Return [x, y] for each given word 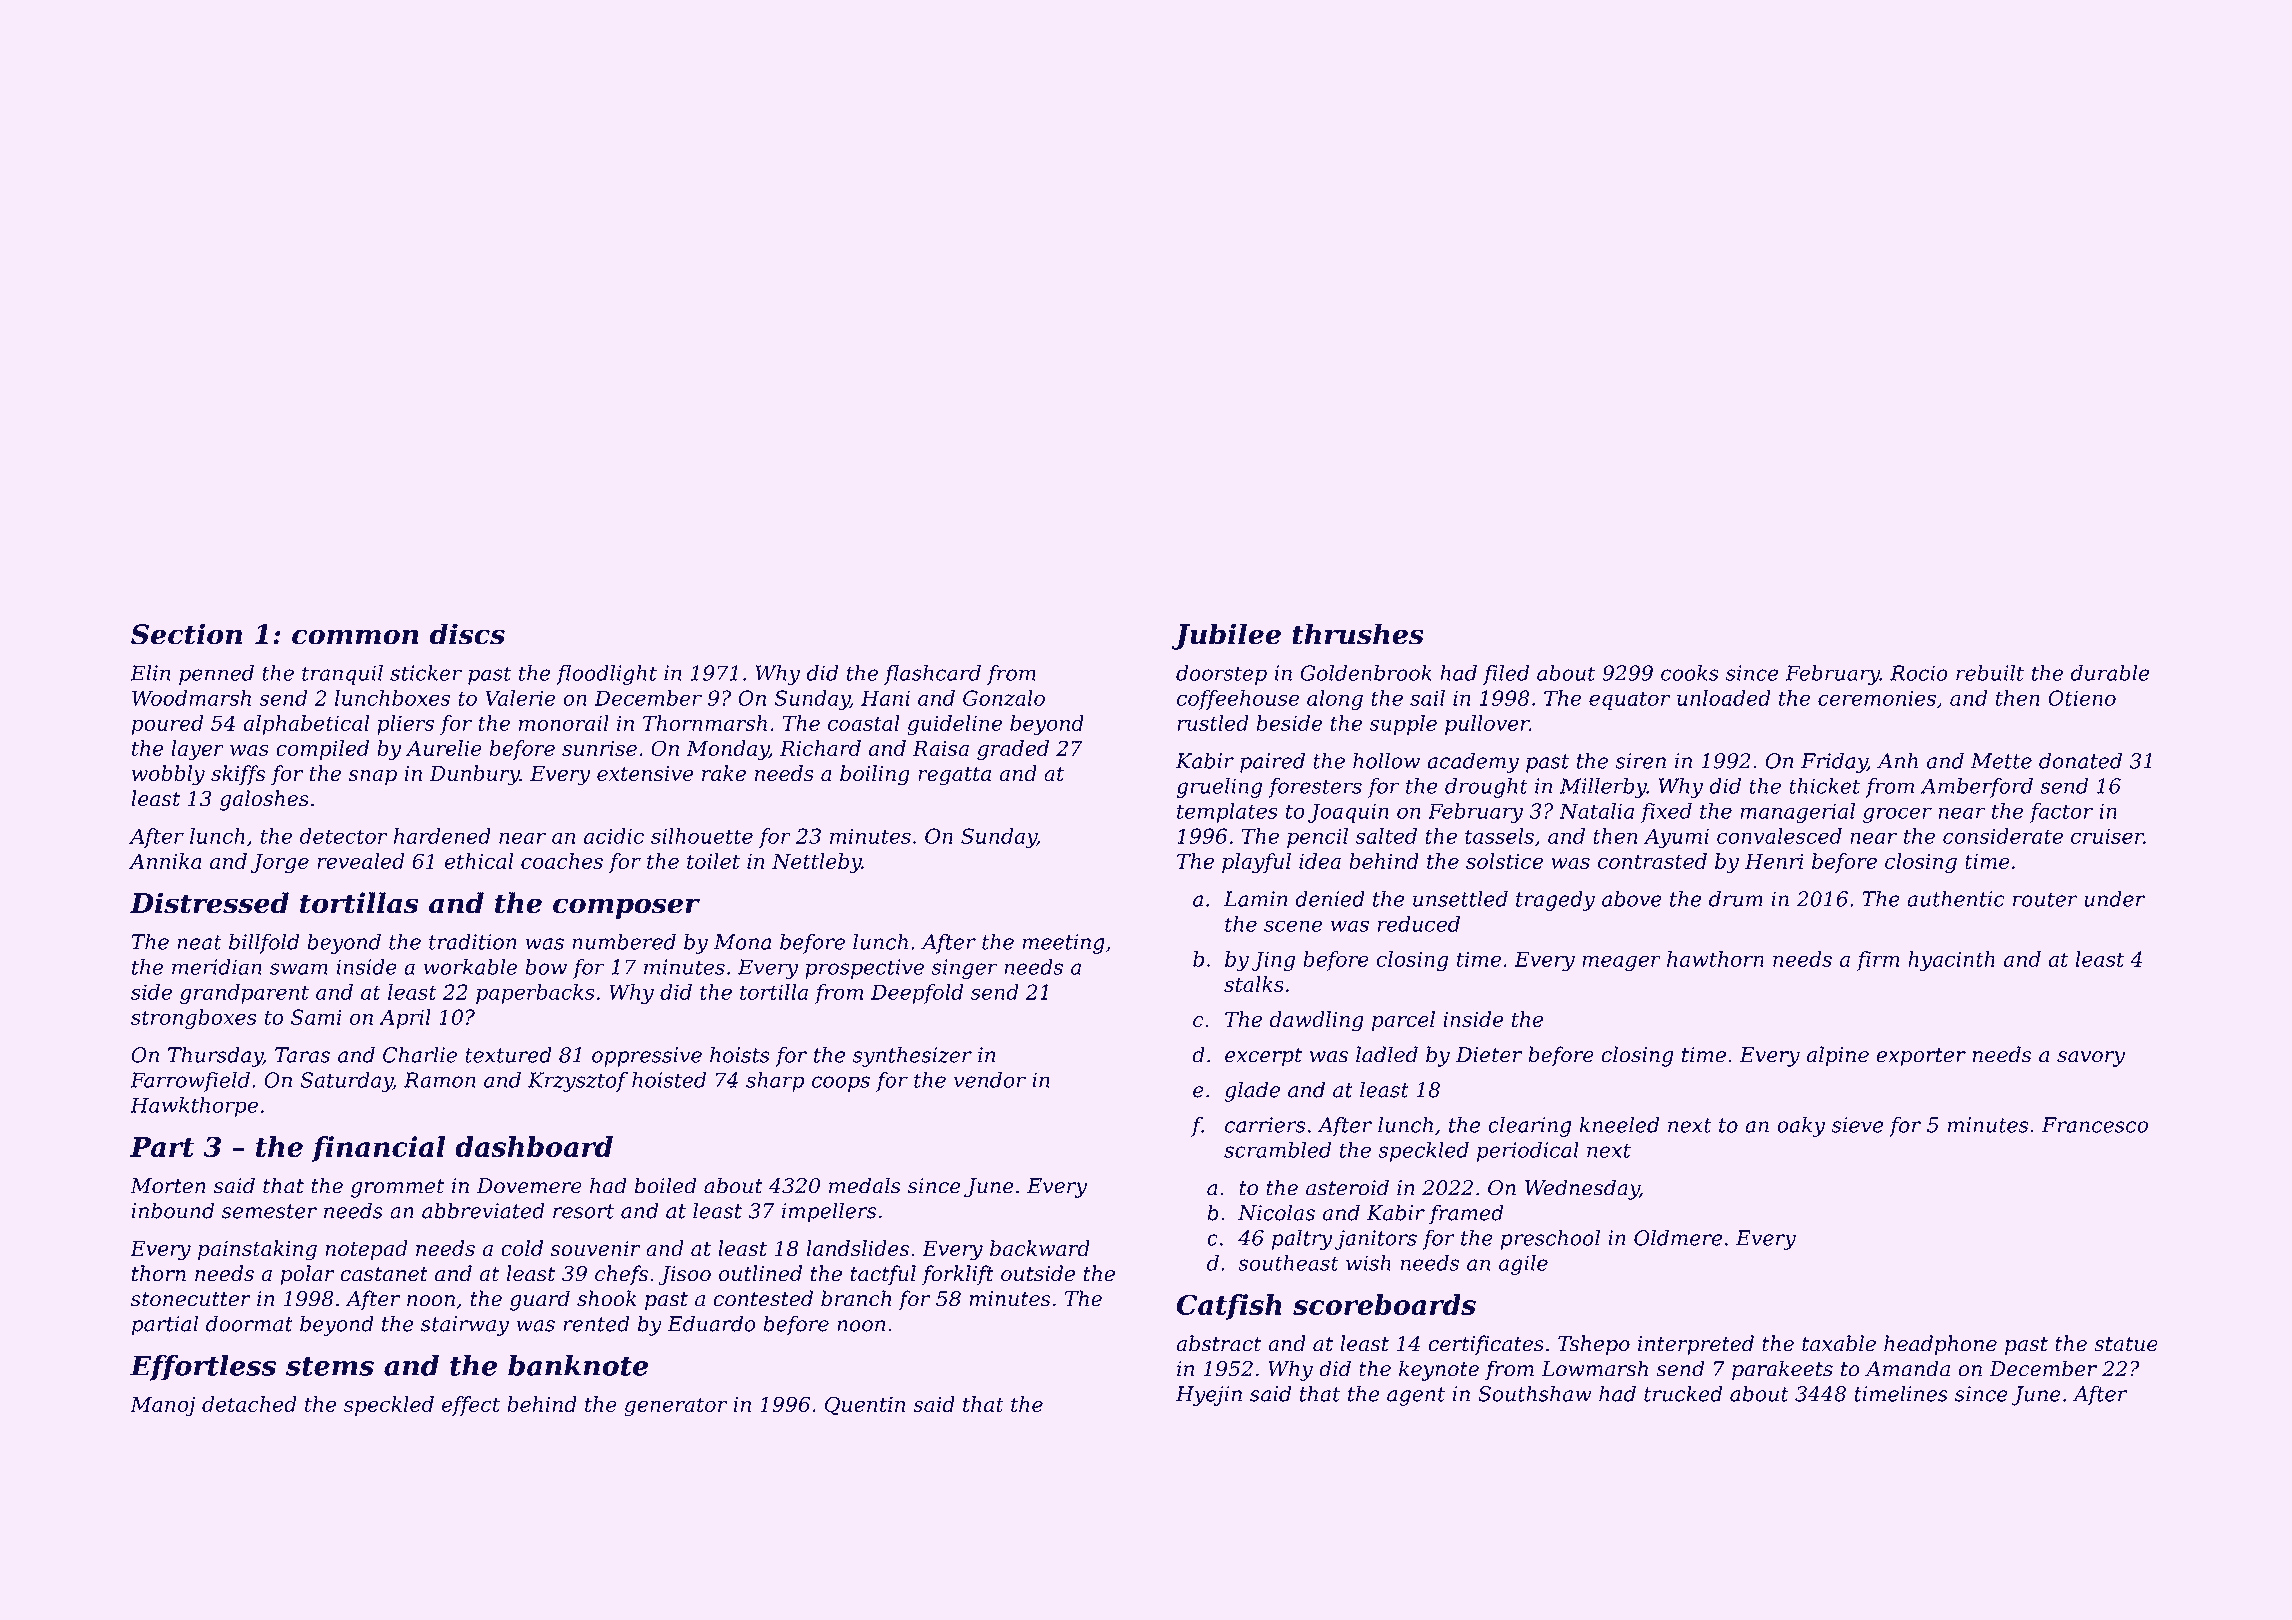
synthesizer [912, 1057]
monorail [564, 723]
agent [1416, 1396]
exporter [1921, 1057]
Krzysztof [578, 1082]
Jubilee [1226, 636]
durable [2110, 673]
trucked [1683, 1393]
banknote [578, 1365]
